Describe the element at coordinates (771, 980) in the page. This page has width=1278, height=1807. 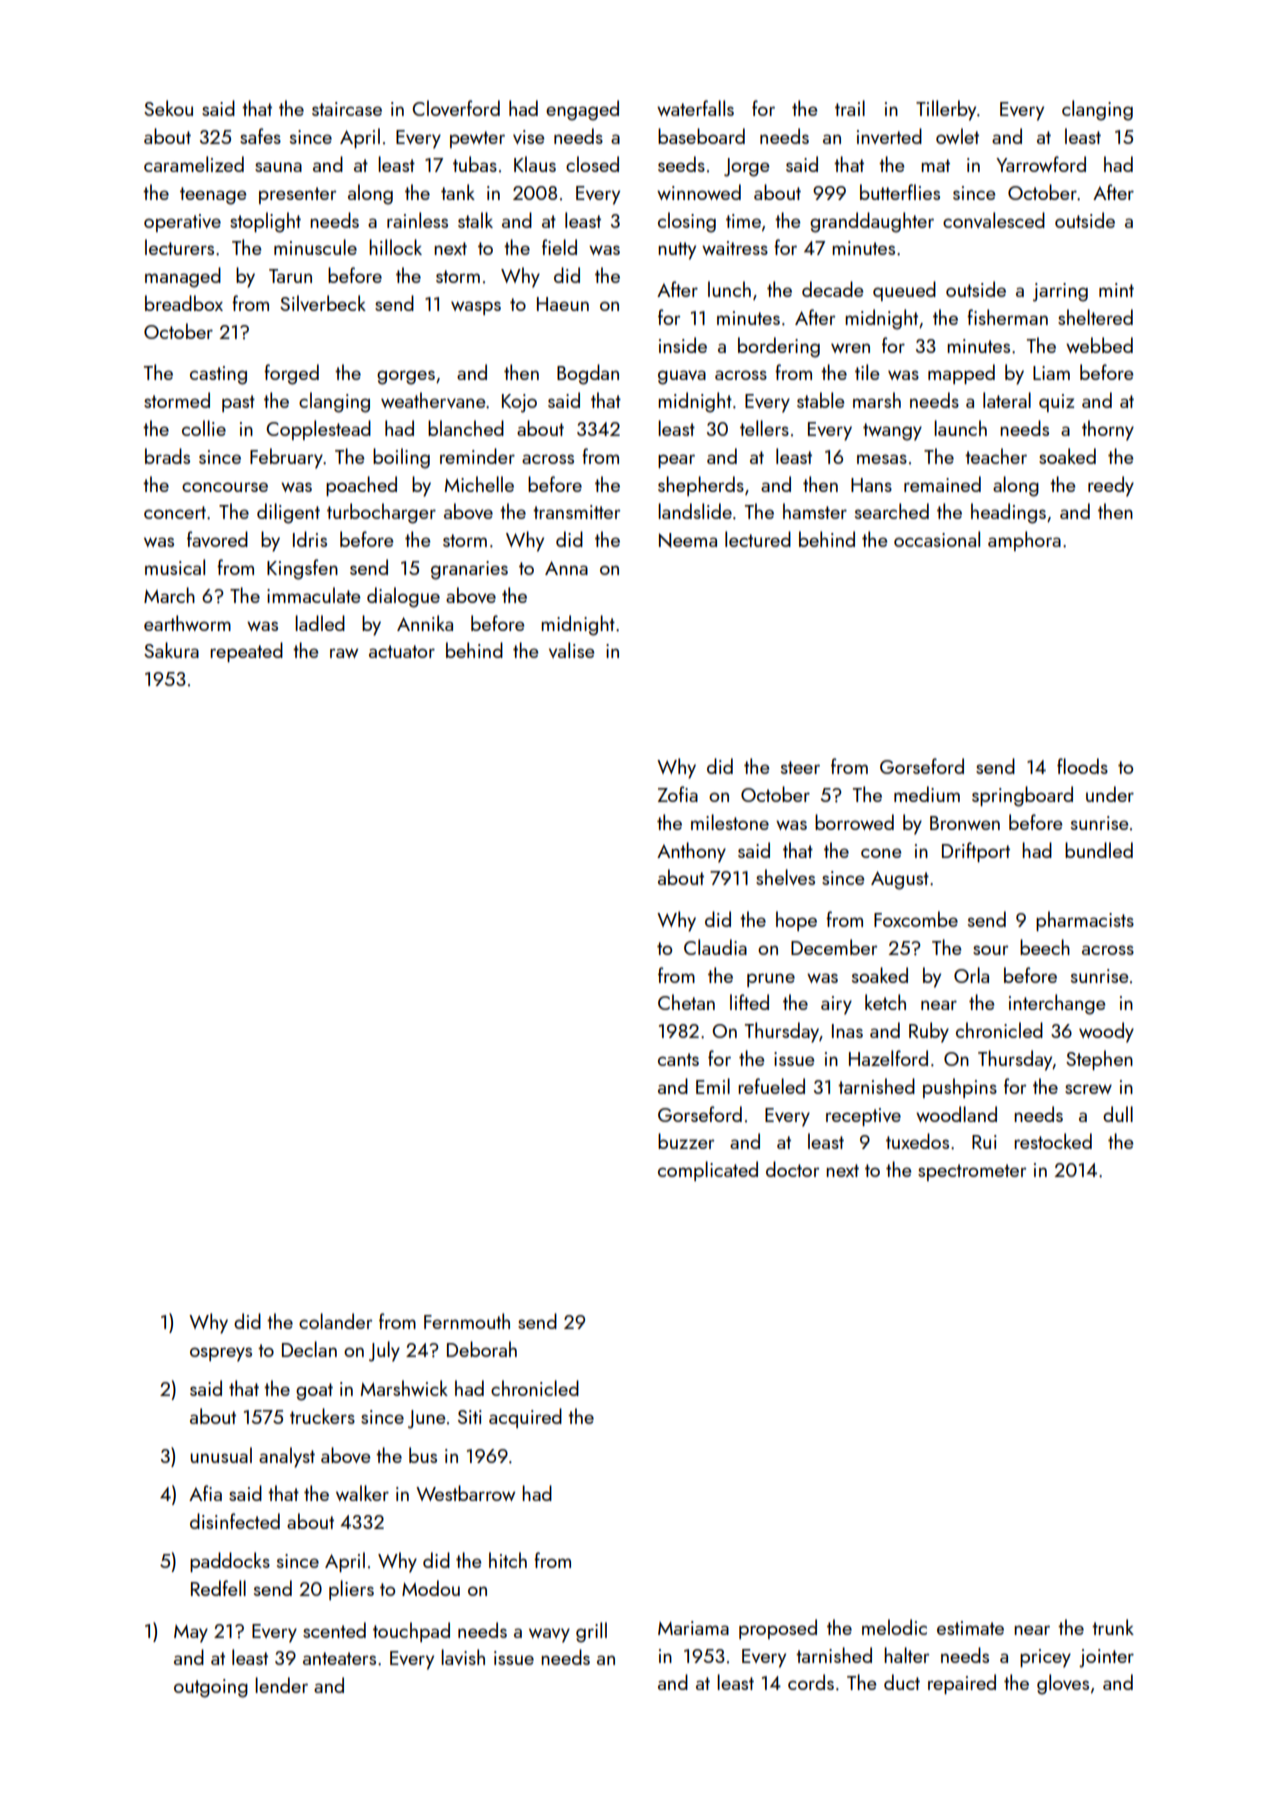
I see `prune` at that location.
